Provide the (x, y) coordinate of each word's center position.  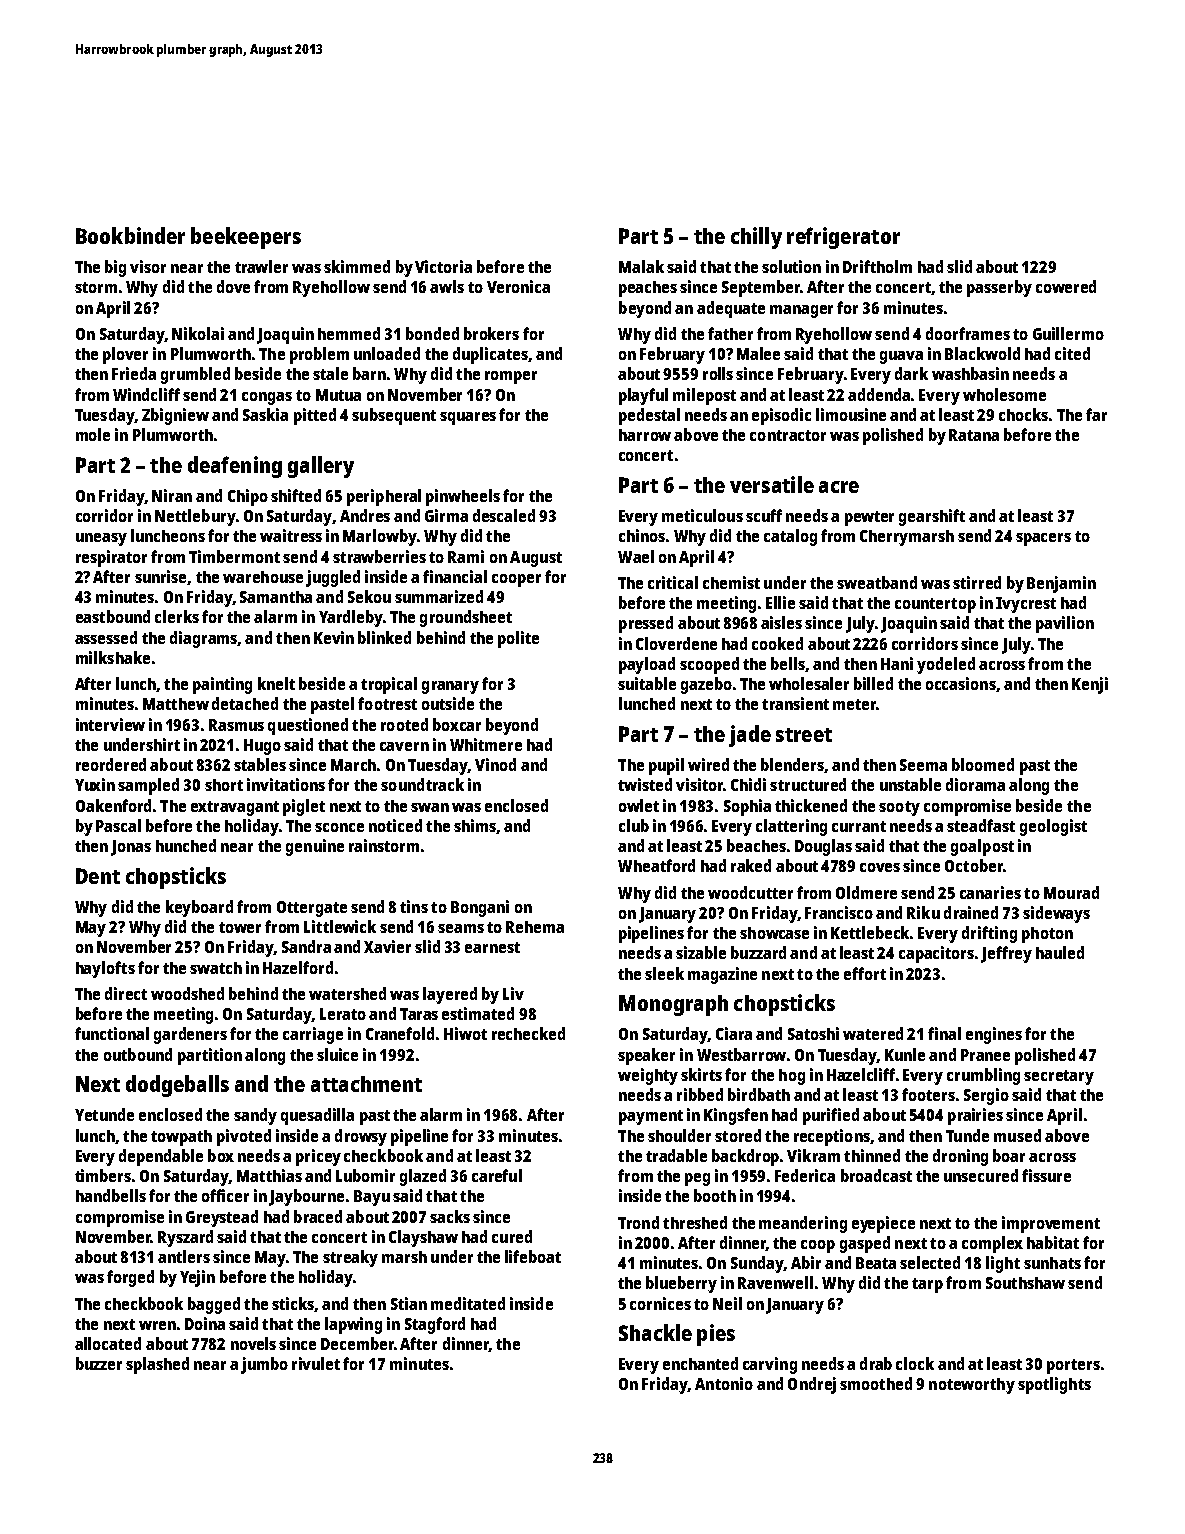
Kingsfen (736, 1116)
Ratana (974, 435)
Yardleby (351, 618)
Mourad (1071, 892)
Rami (466, 556)
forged (130, 1278)
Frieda (134, 373)
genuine (315, 847)
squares (468, 418)
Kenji (1090, 685)
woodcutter (750, 892)
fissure (1046, 1175)
